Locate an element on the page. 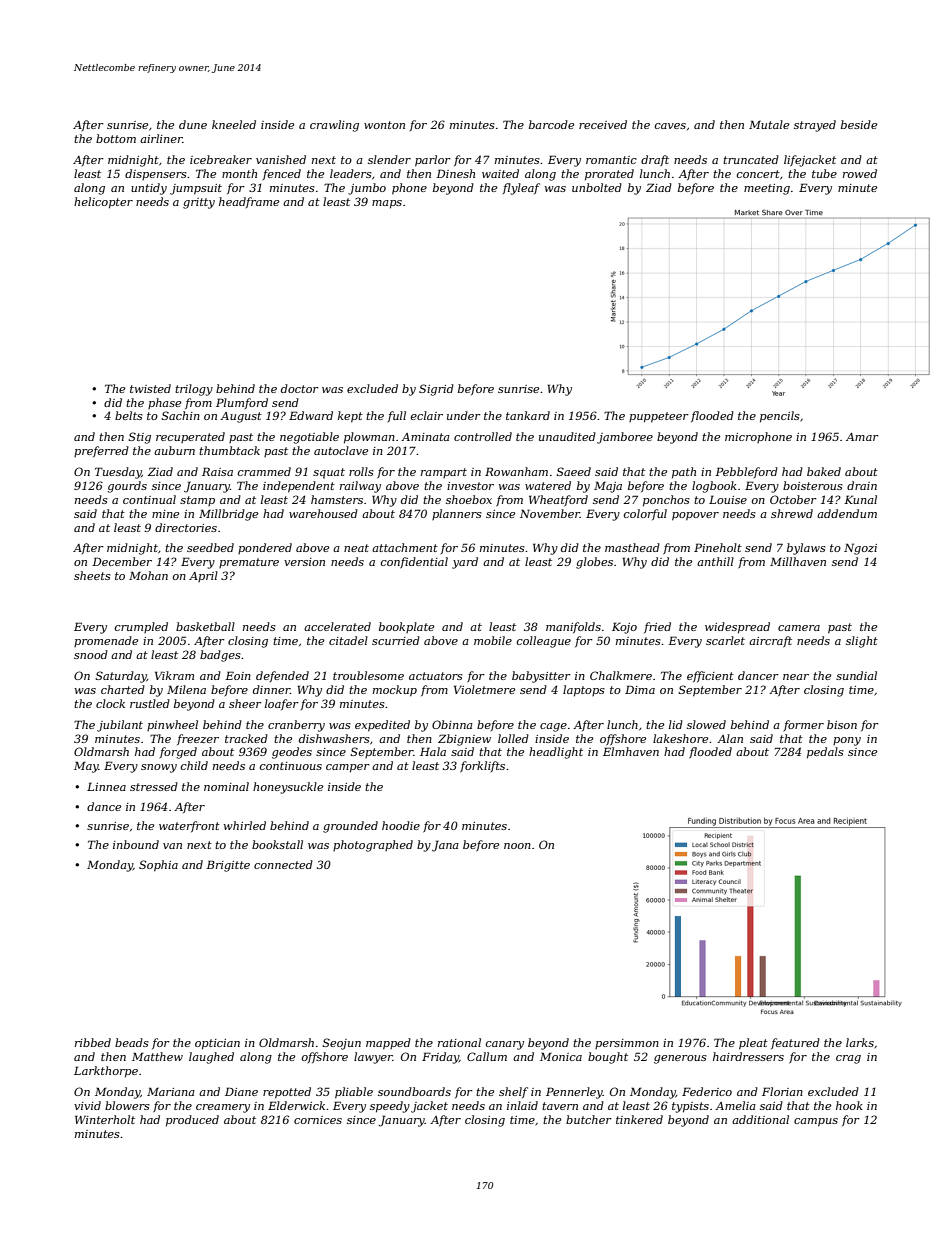 The image size is (952, 1233). railway is located at coordinates (360, 487).
